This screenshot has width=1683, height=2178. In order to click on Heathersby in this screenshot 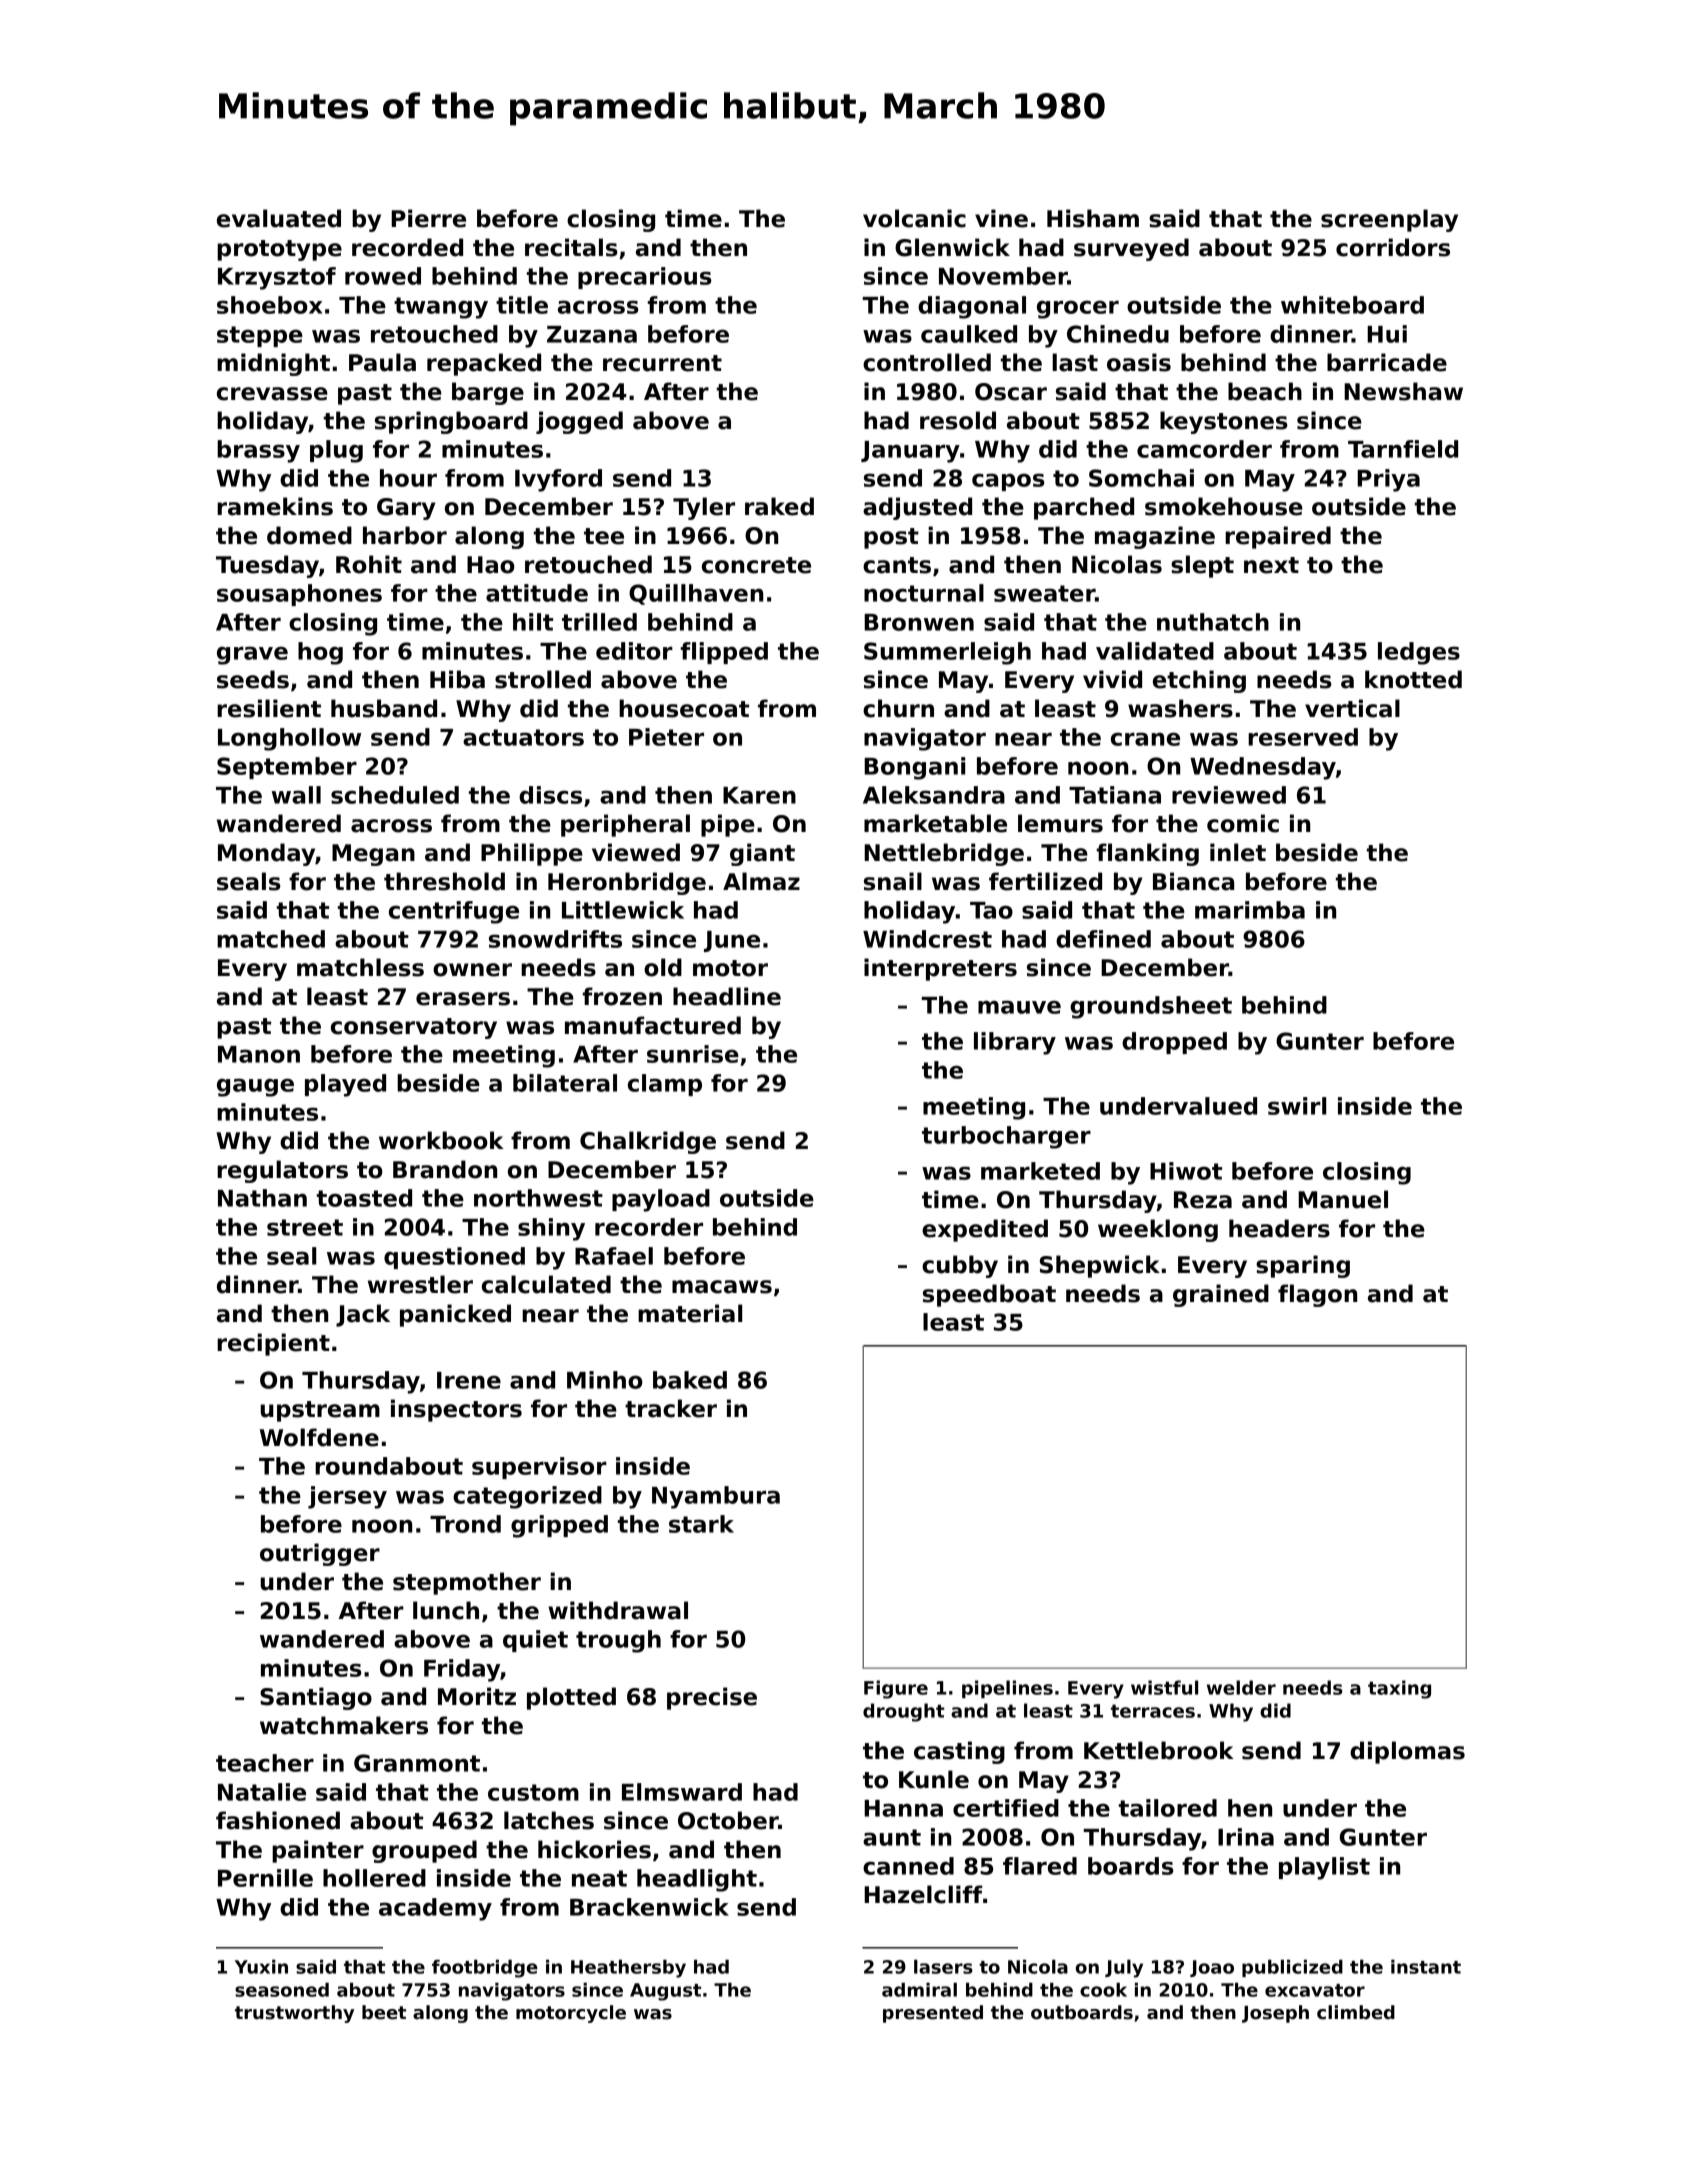, I will do `click(628, 1969)`.
